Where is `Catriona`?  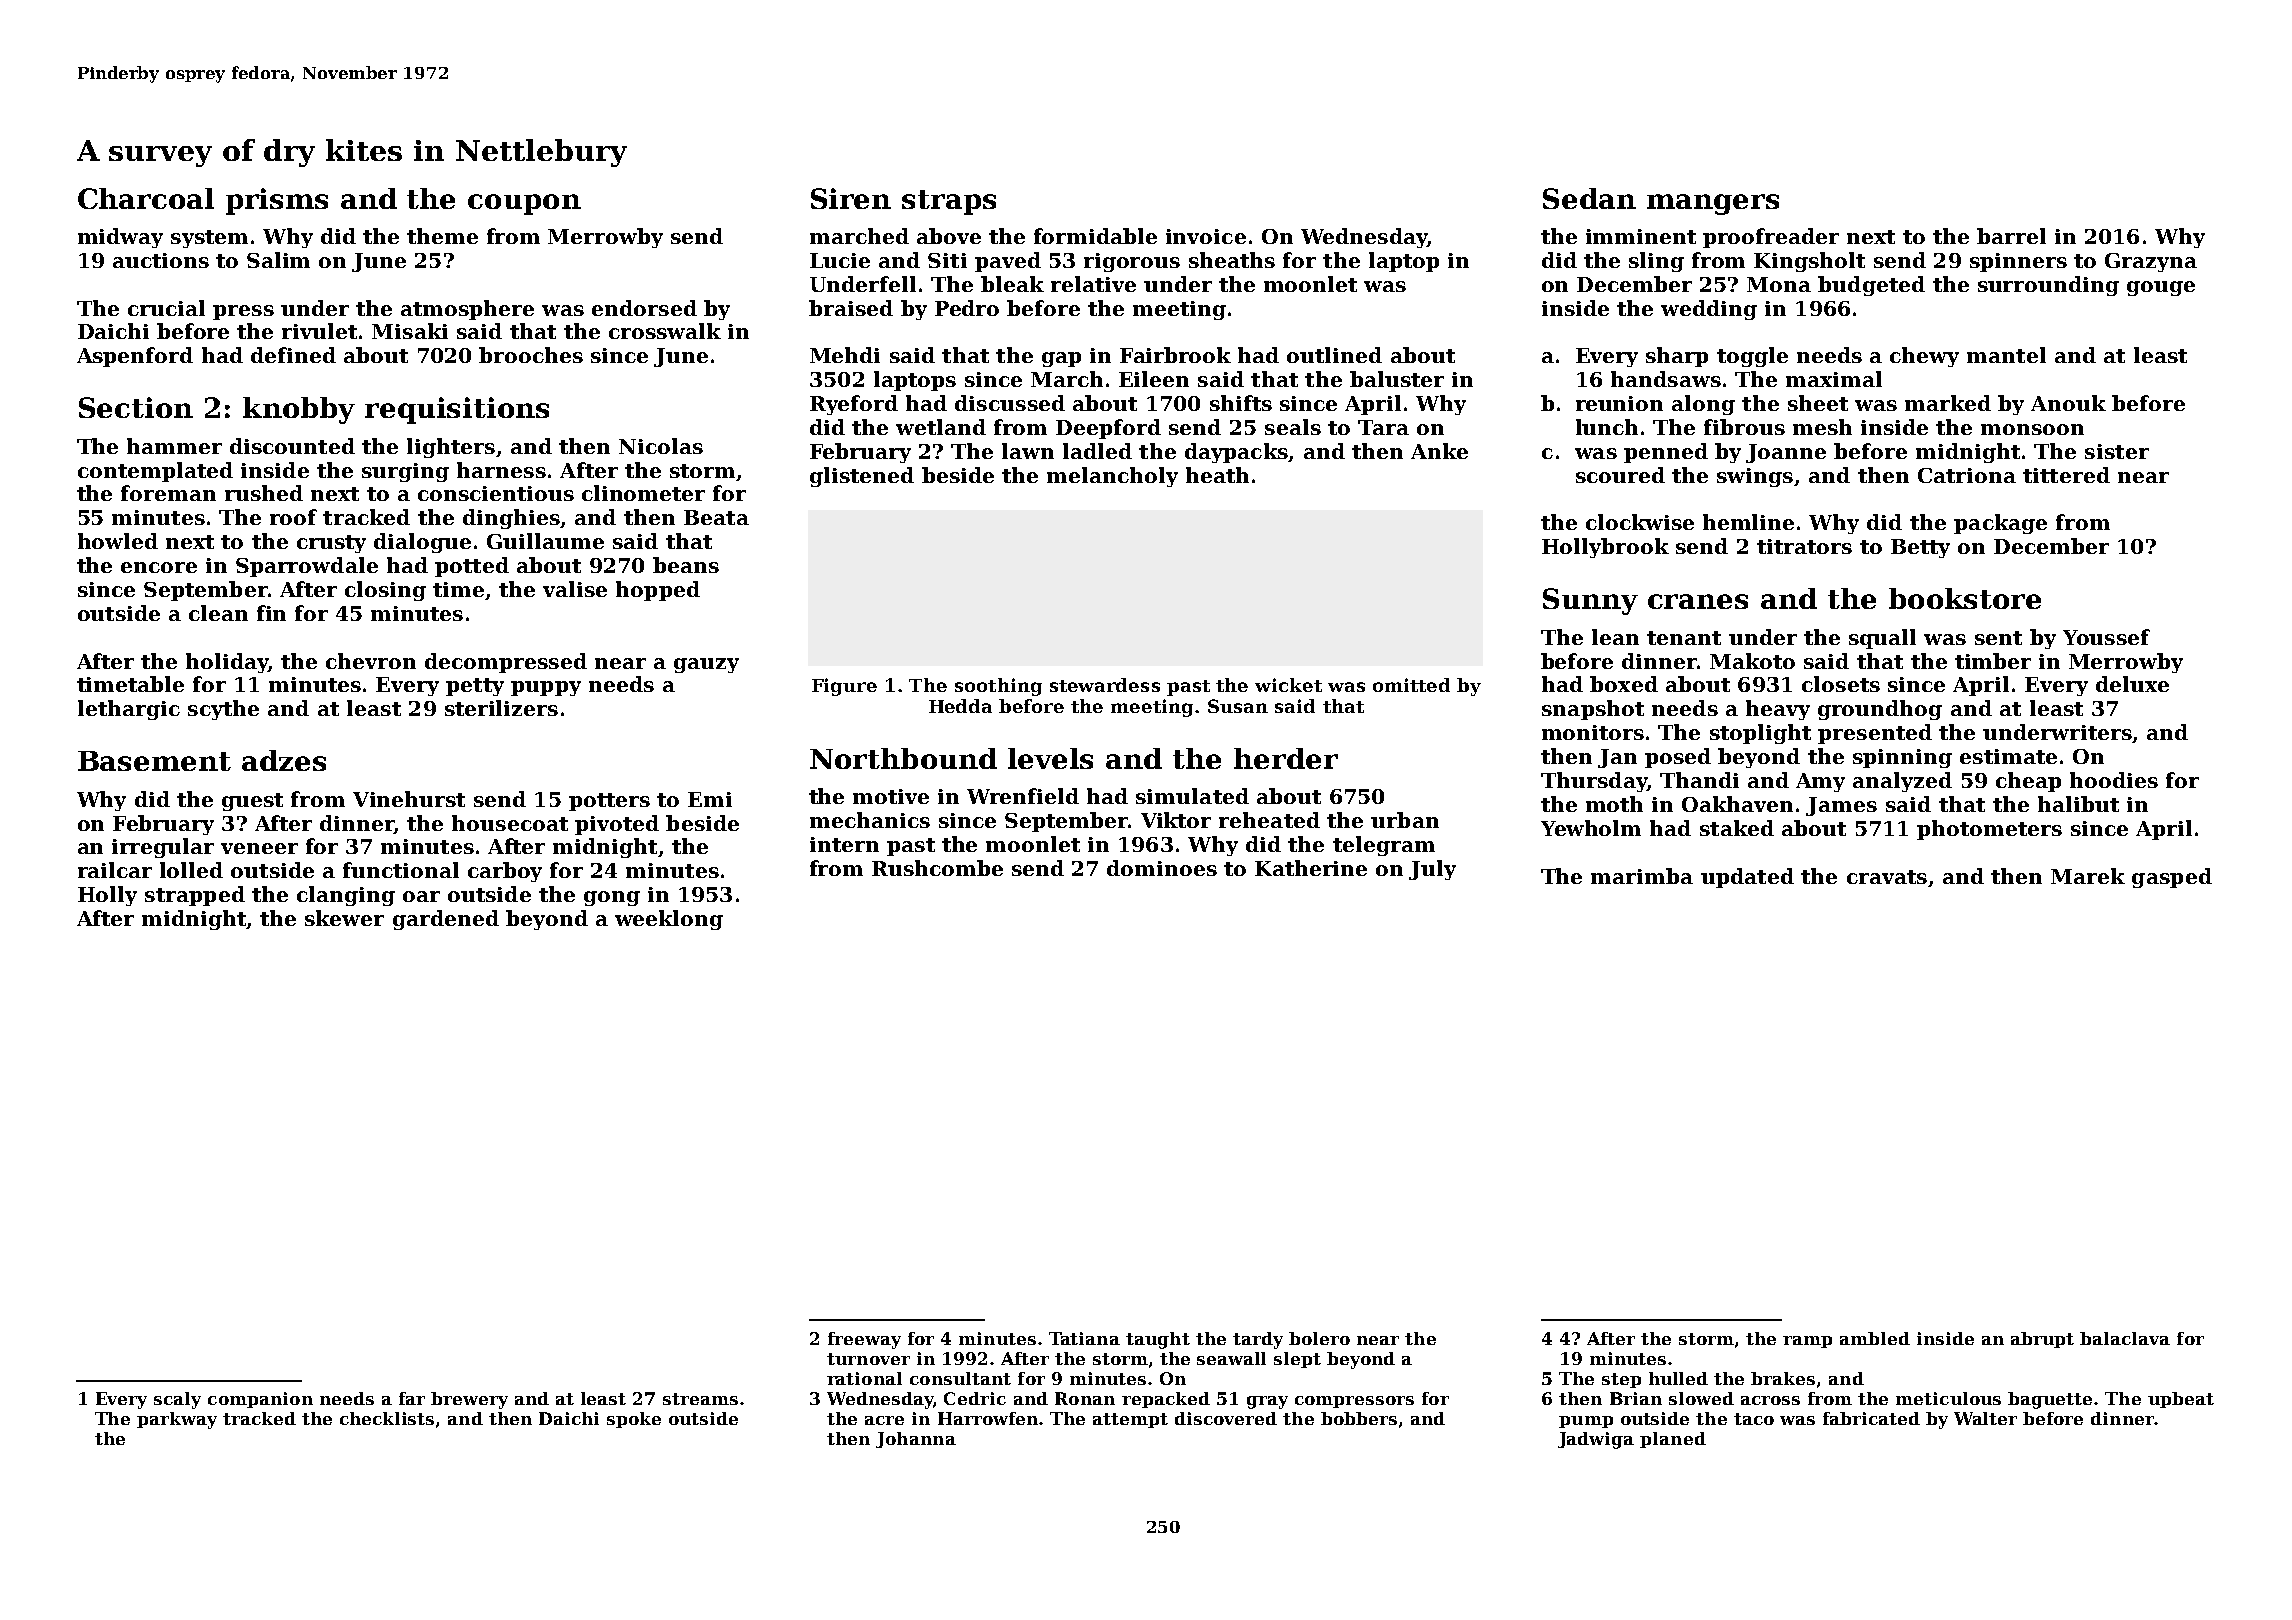
Catriona is located at coordinates (1967, 475).
